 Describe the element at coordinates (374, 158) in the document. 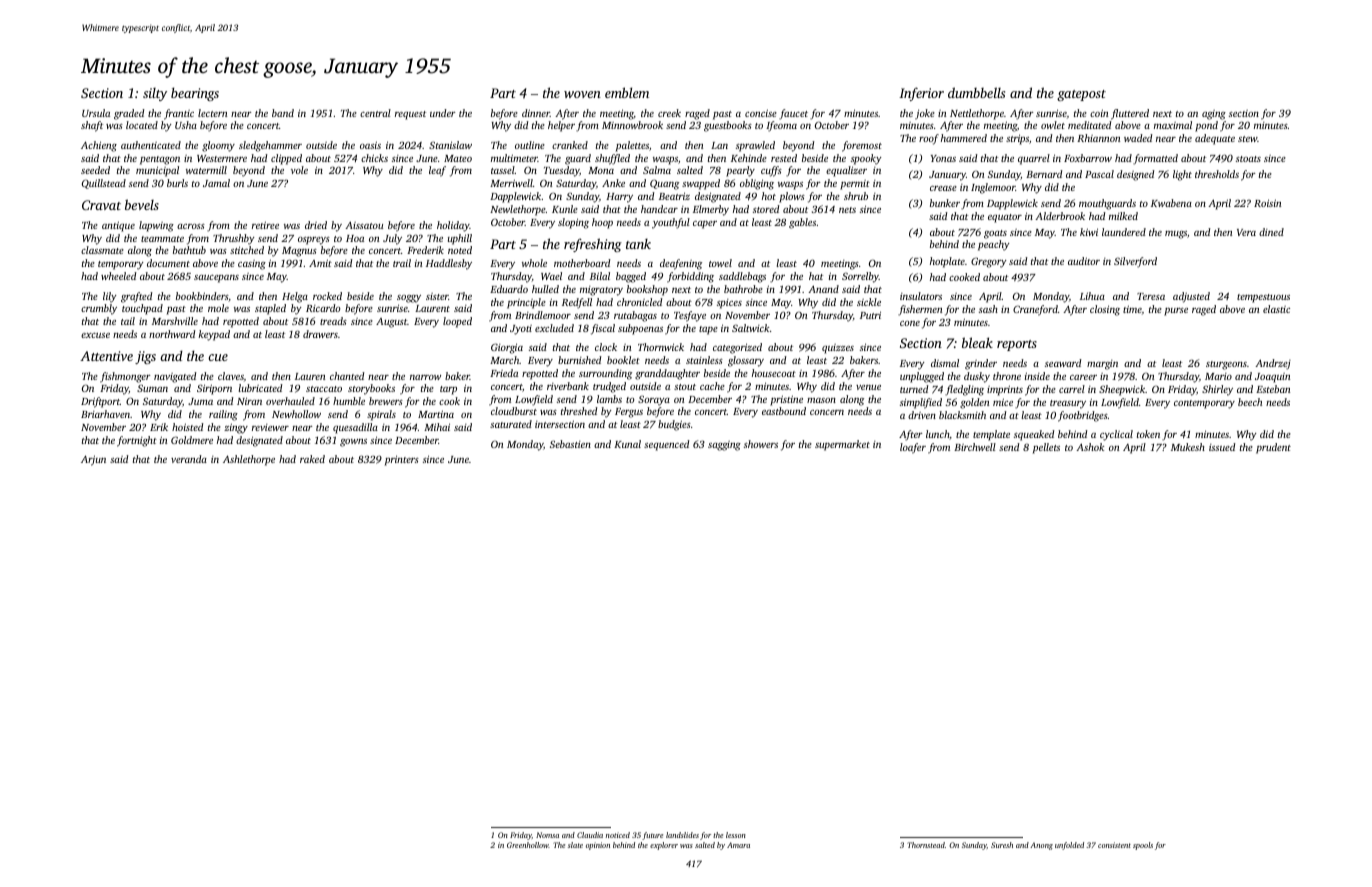

I see `chicks` at that location.
